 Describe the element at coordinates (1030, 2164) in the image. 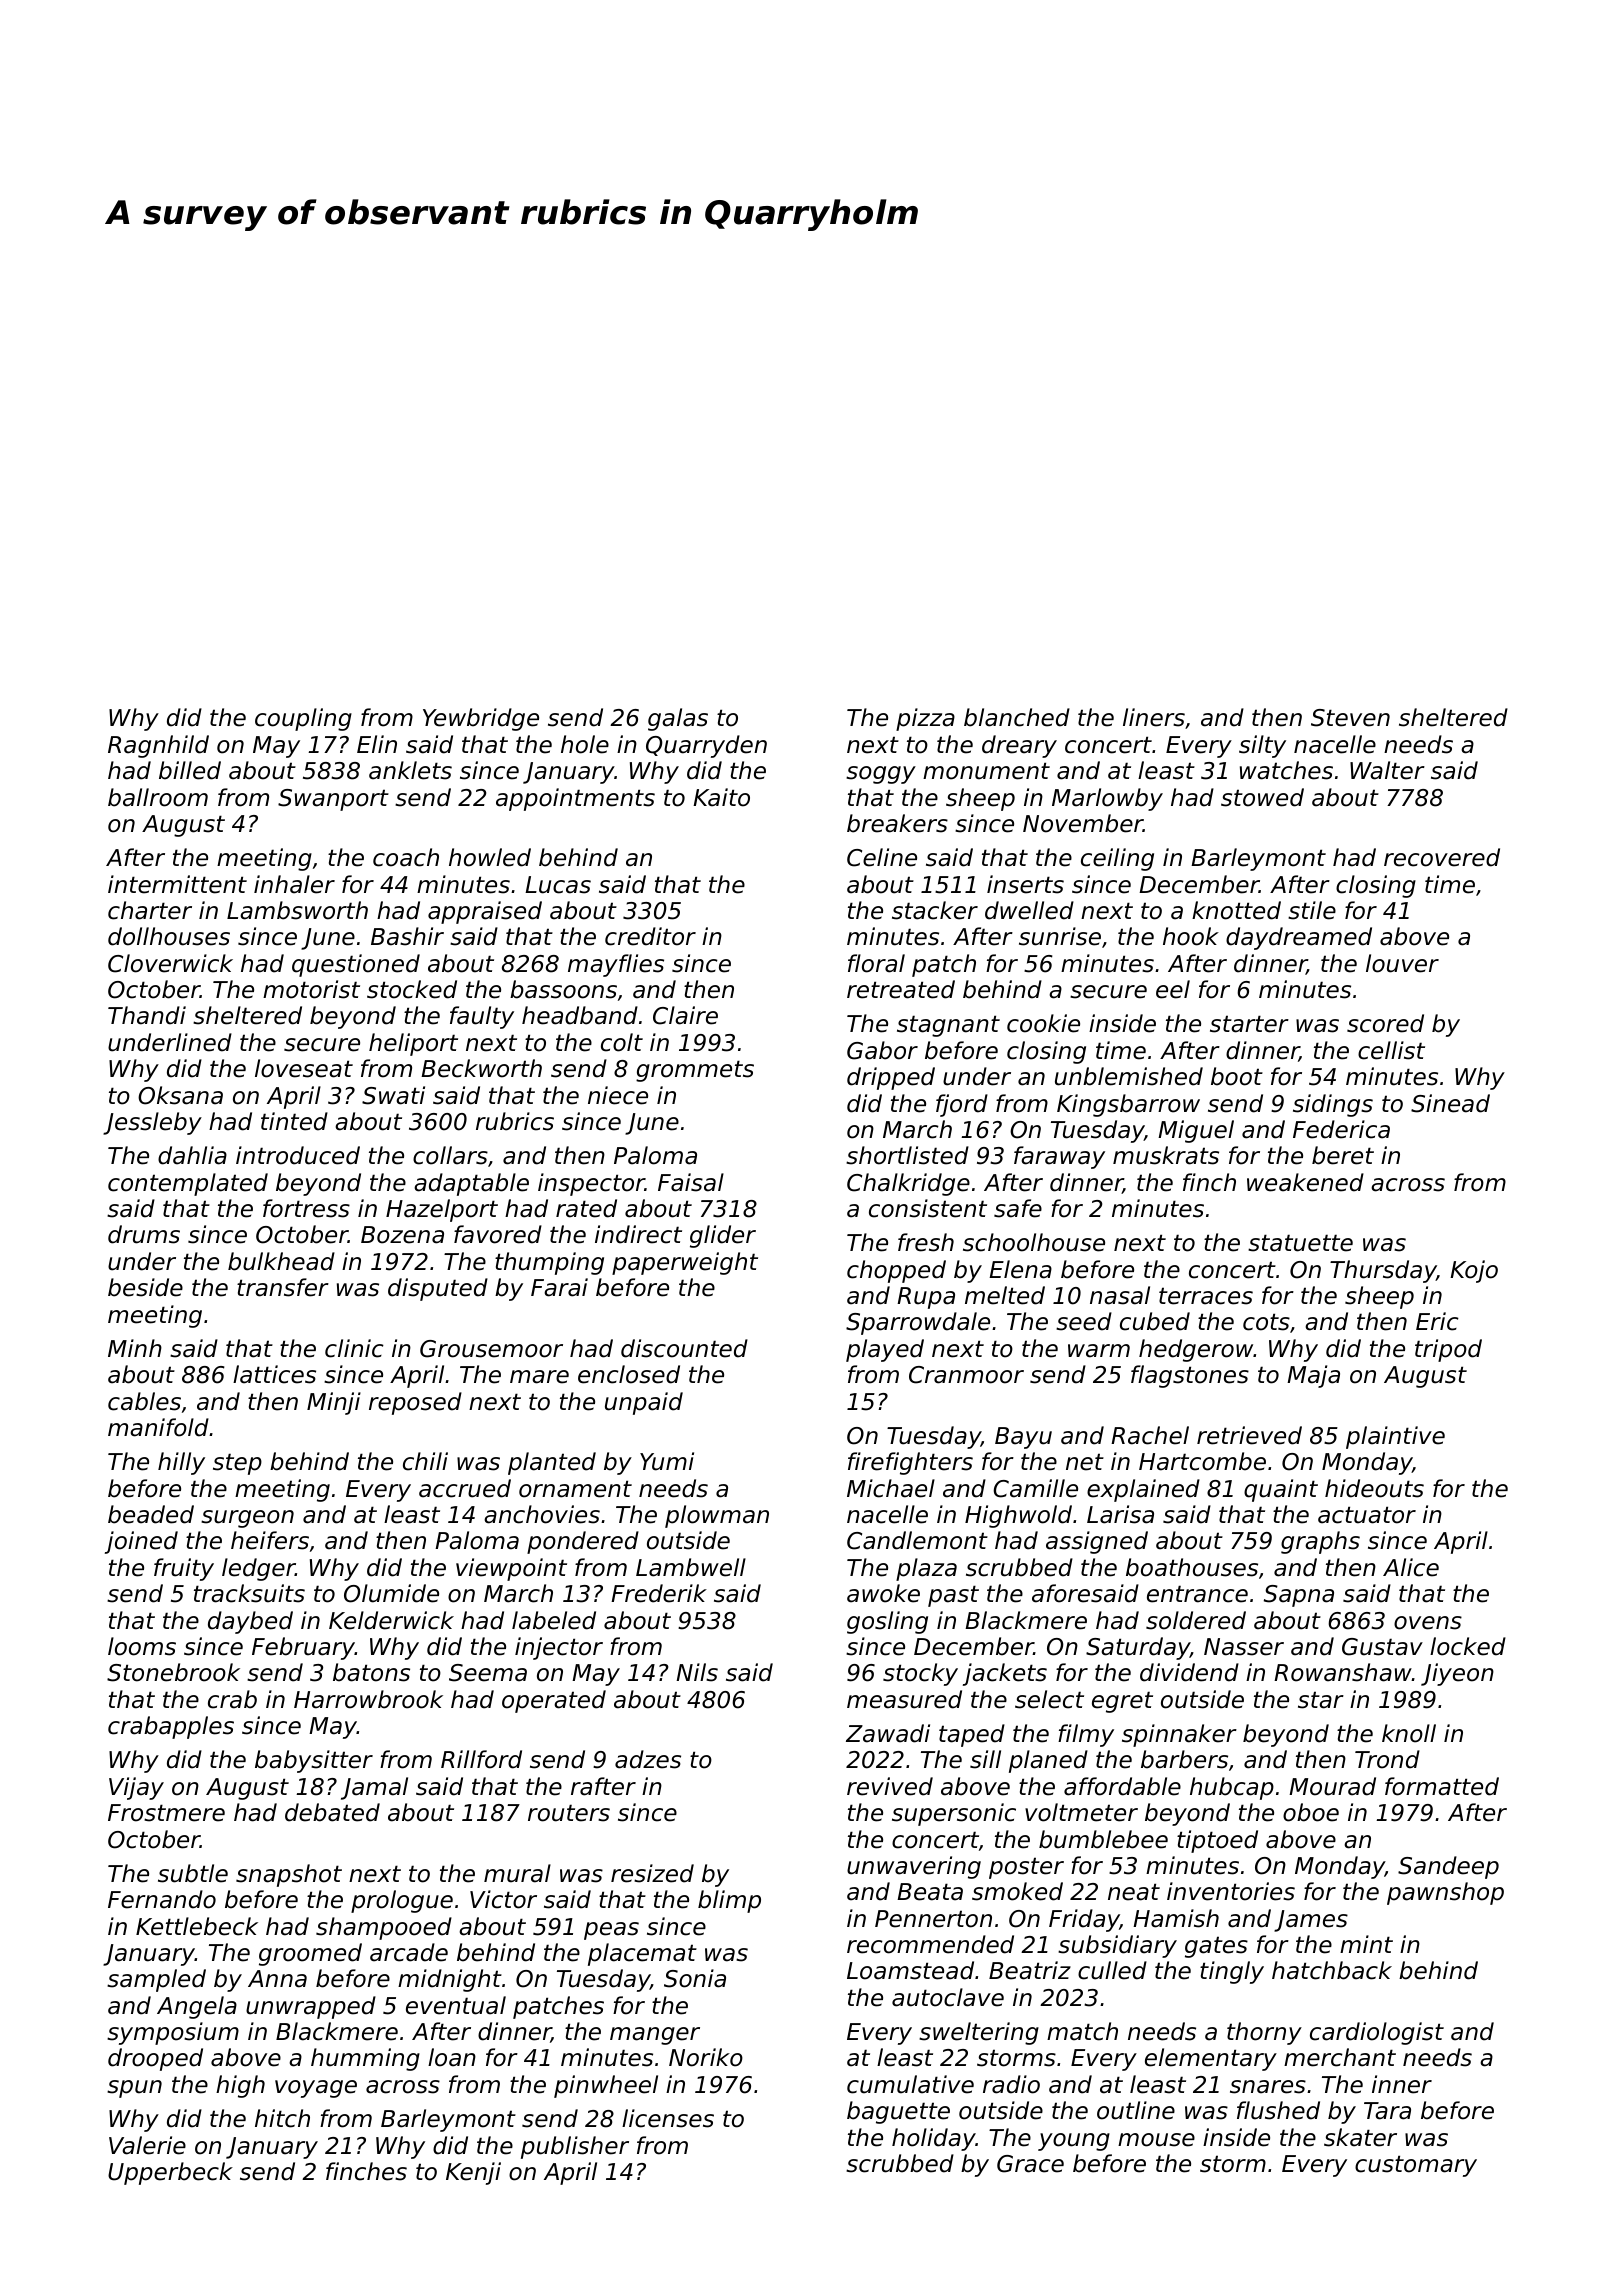

I see `Grace` at that location.
